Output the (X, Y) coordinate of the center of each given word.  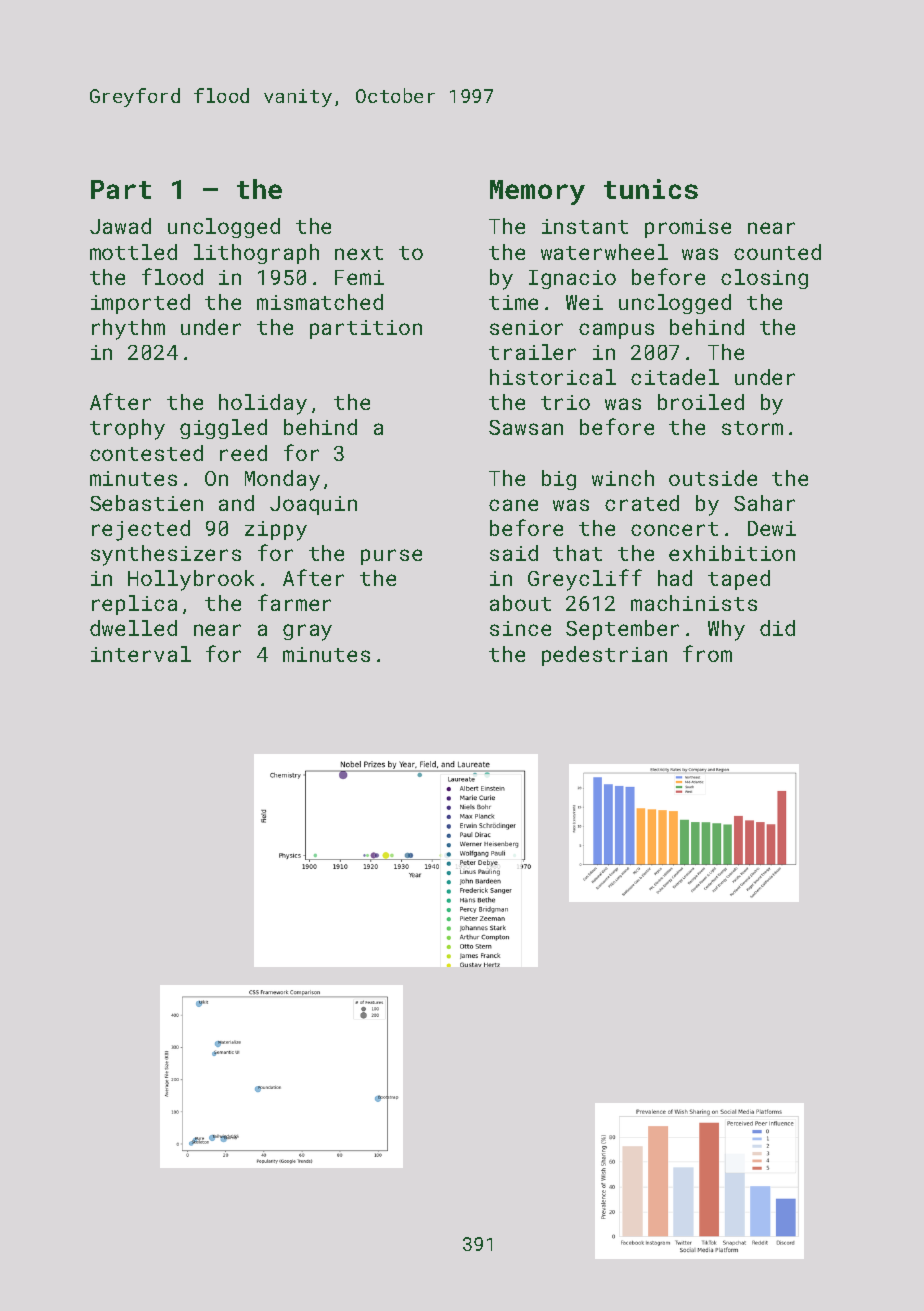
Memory (537, 192)
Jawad (120, 226)
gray (307, 632)
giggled (223, 429)
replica (134, 605)
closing (764, 279)
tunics (651, 189)
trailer (532, 352)
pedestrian (604, 656)
